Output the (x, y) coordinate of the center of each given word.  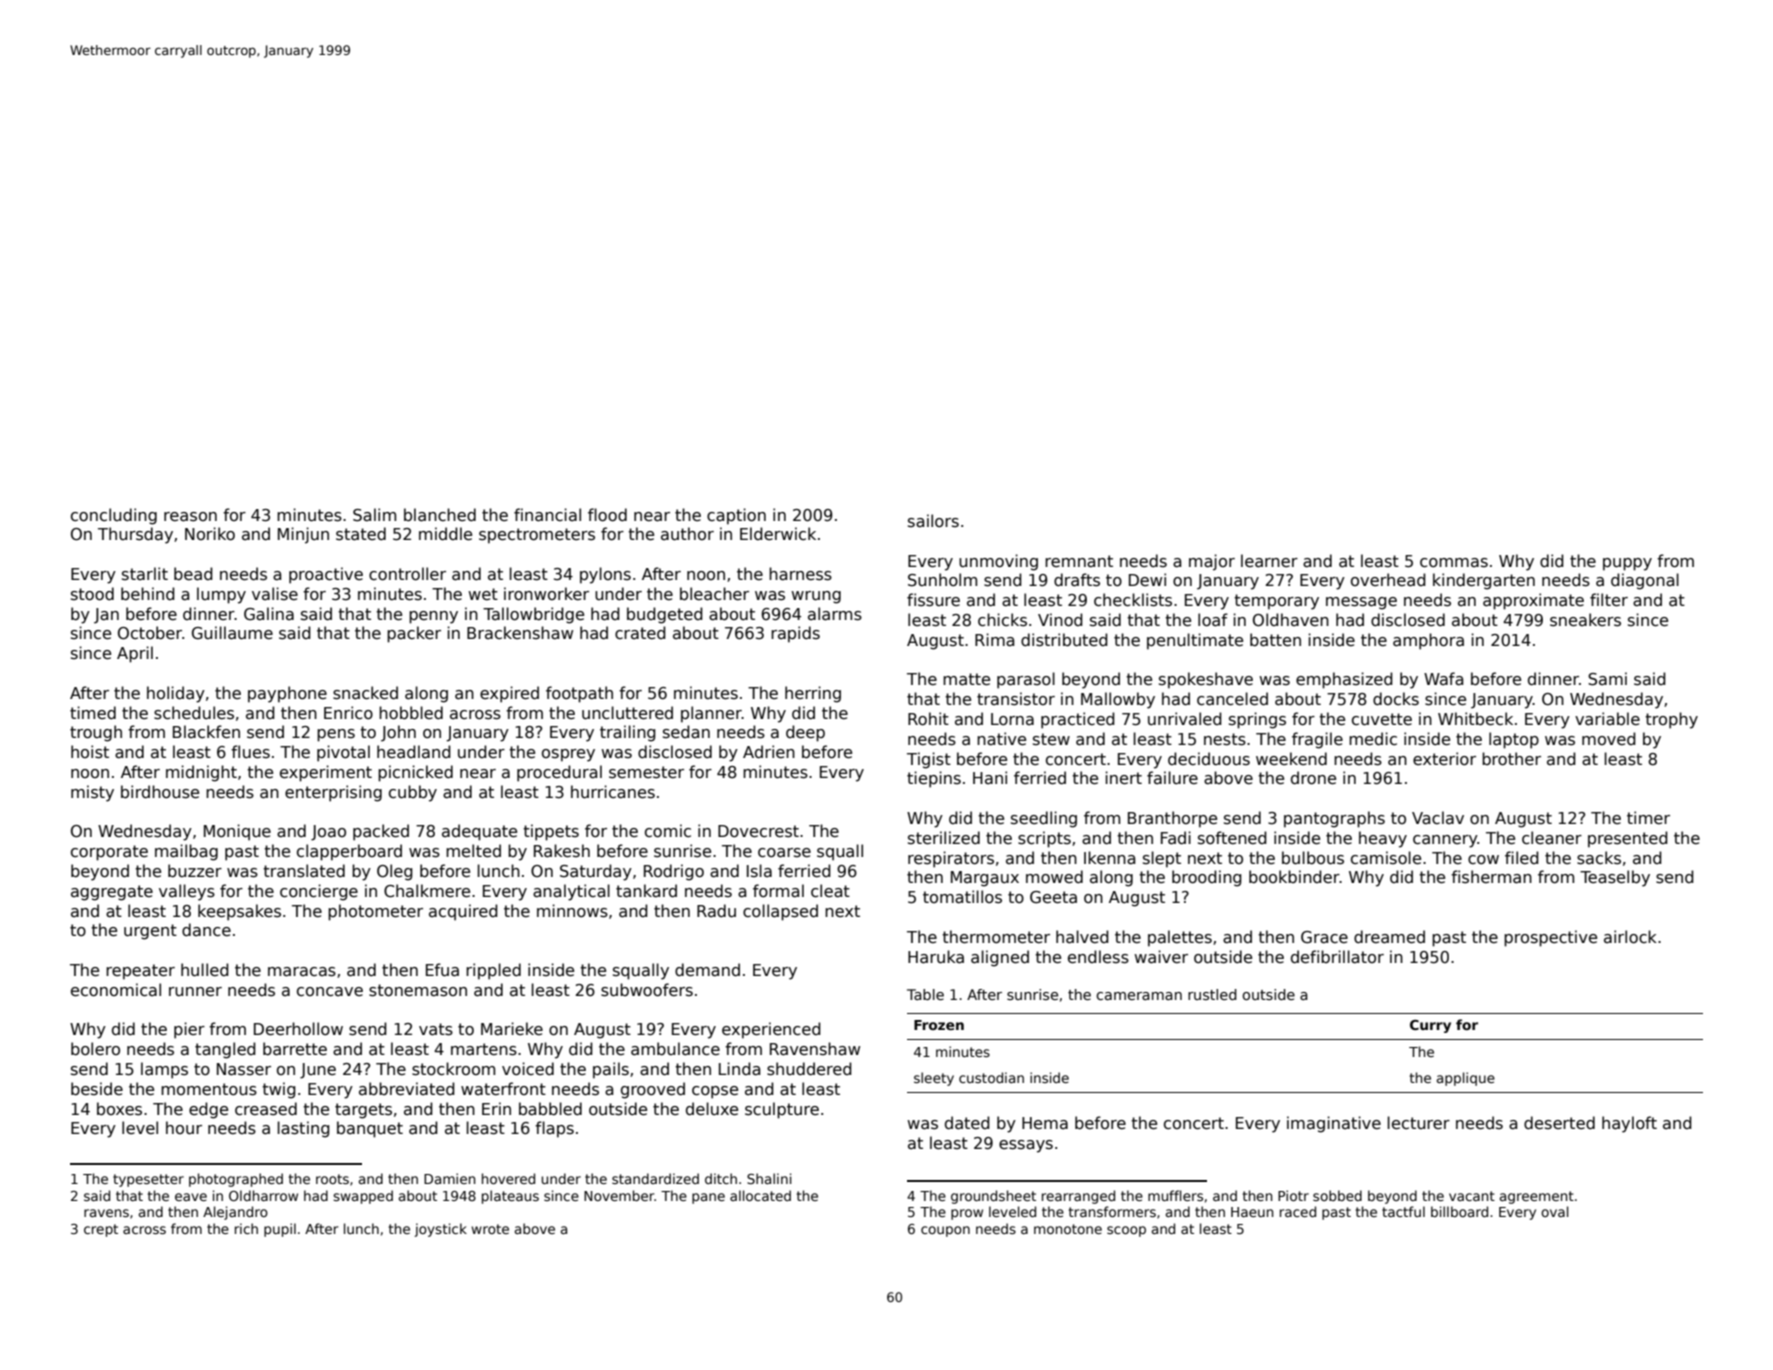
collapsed (780, 912)
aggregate (112, 893)
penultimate (1195, 641)
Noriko (210, 533)
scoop (1126, 1231)
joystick (440, 1230)
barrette (295, 1049)
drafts (1077, 580)
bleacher (714, 594)
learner (1269, 561)
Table (925, 994)
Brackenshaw (520, 633)
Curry (1430, 1026)
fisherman (1491, 877)
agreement (1537, 1197)
